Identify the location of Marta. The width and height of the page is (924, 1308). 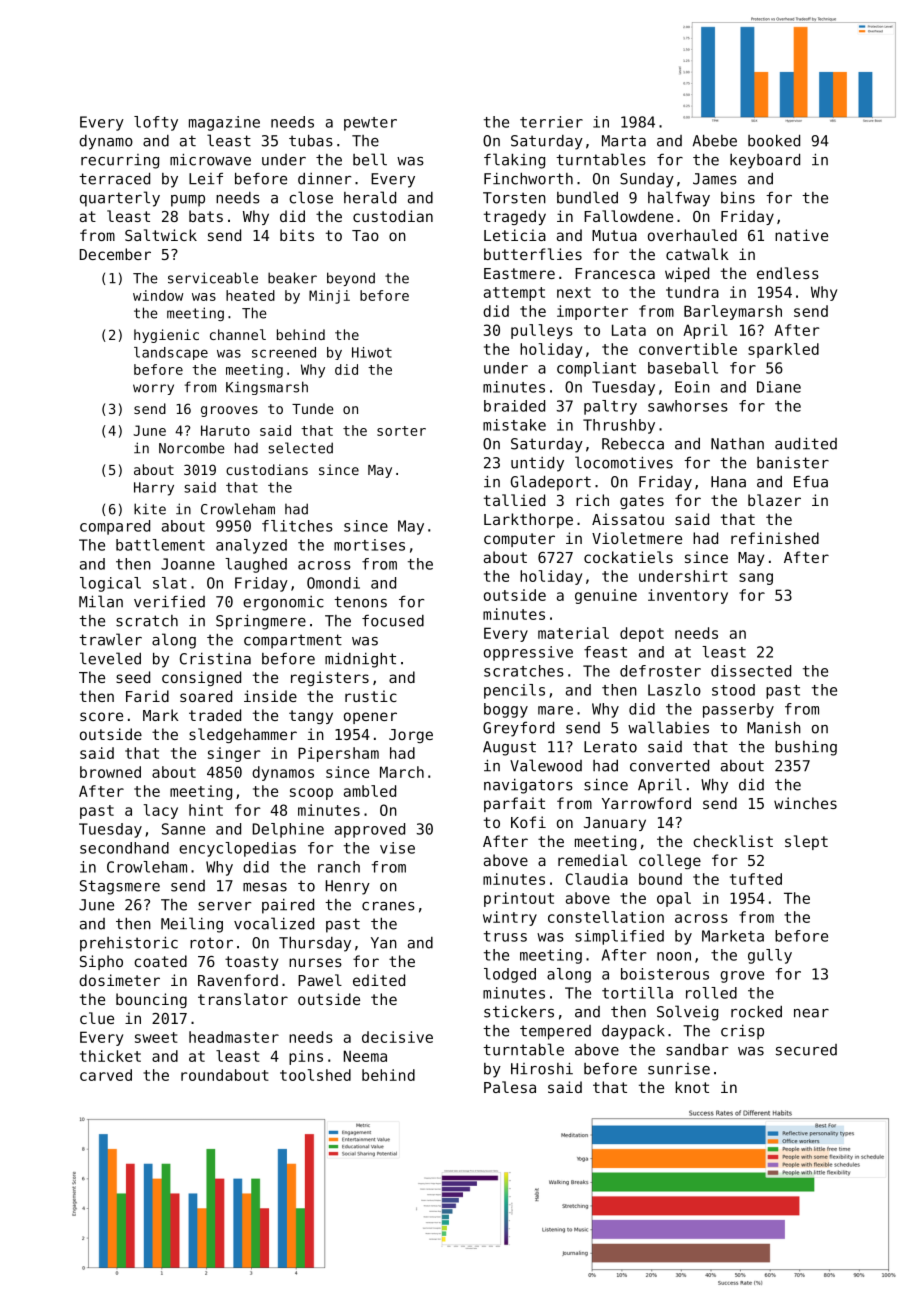
(624, 141).
